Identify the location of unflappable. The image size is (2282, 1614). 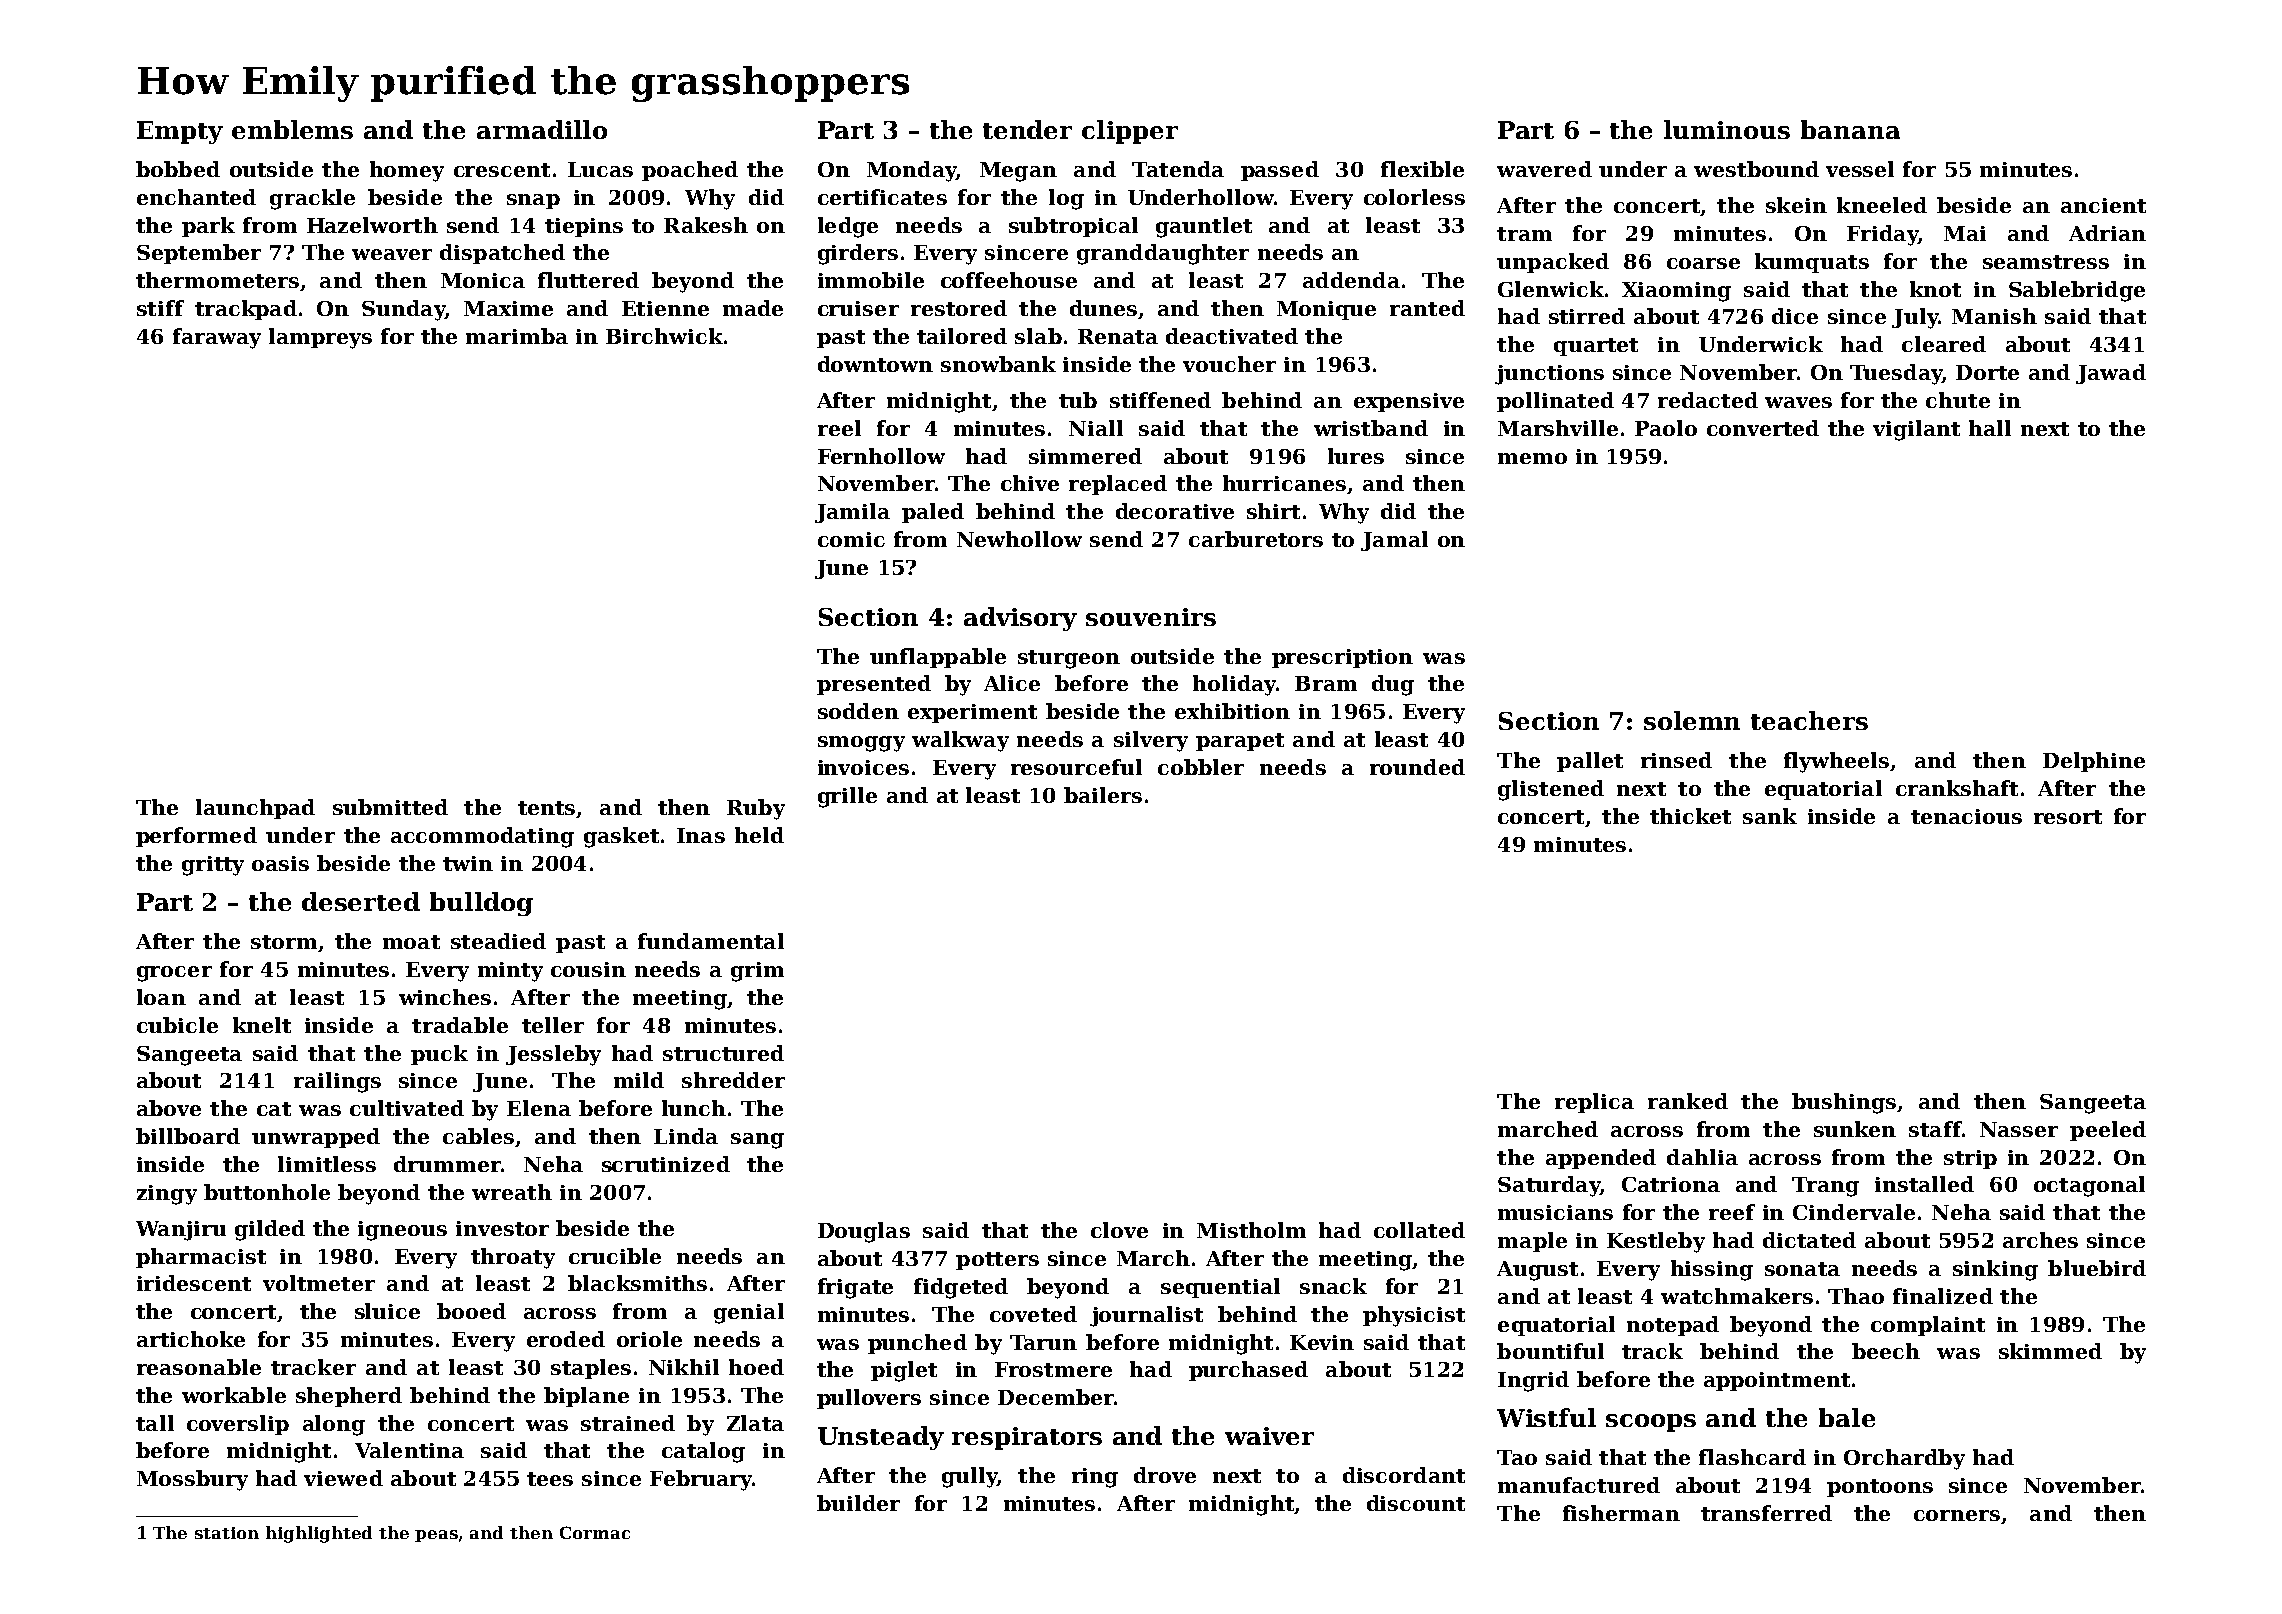
(938, 658).
